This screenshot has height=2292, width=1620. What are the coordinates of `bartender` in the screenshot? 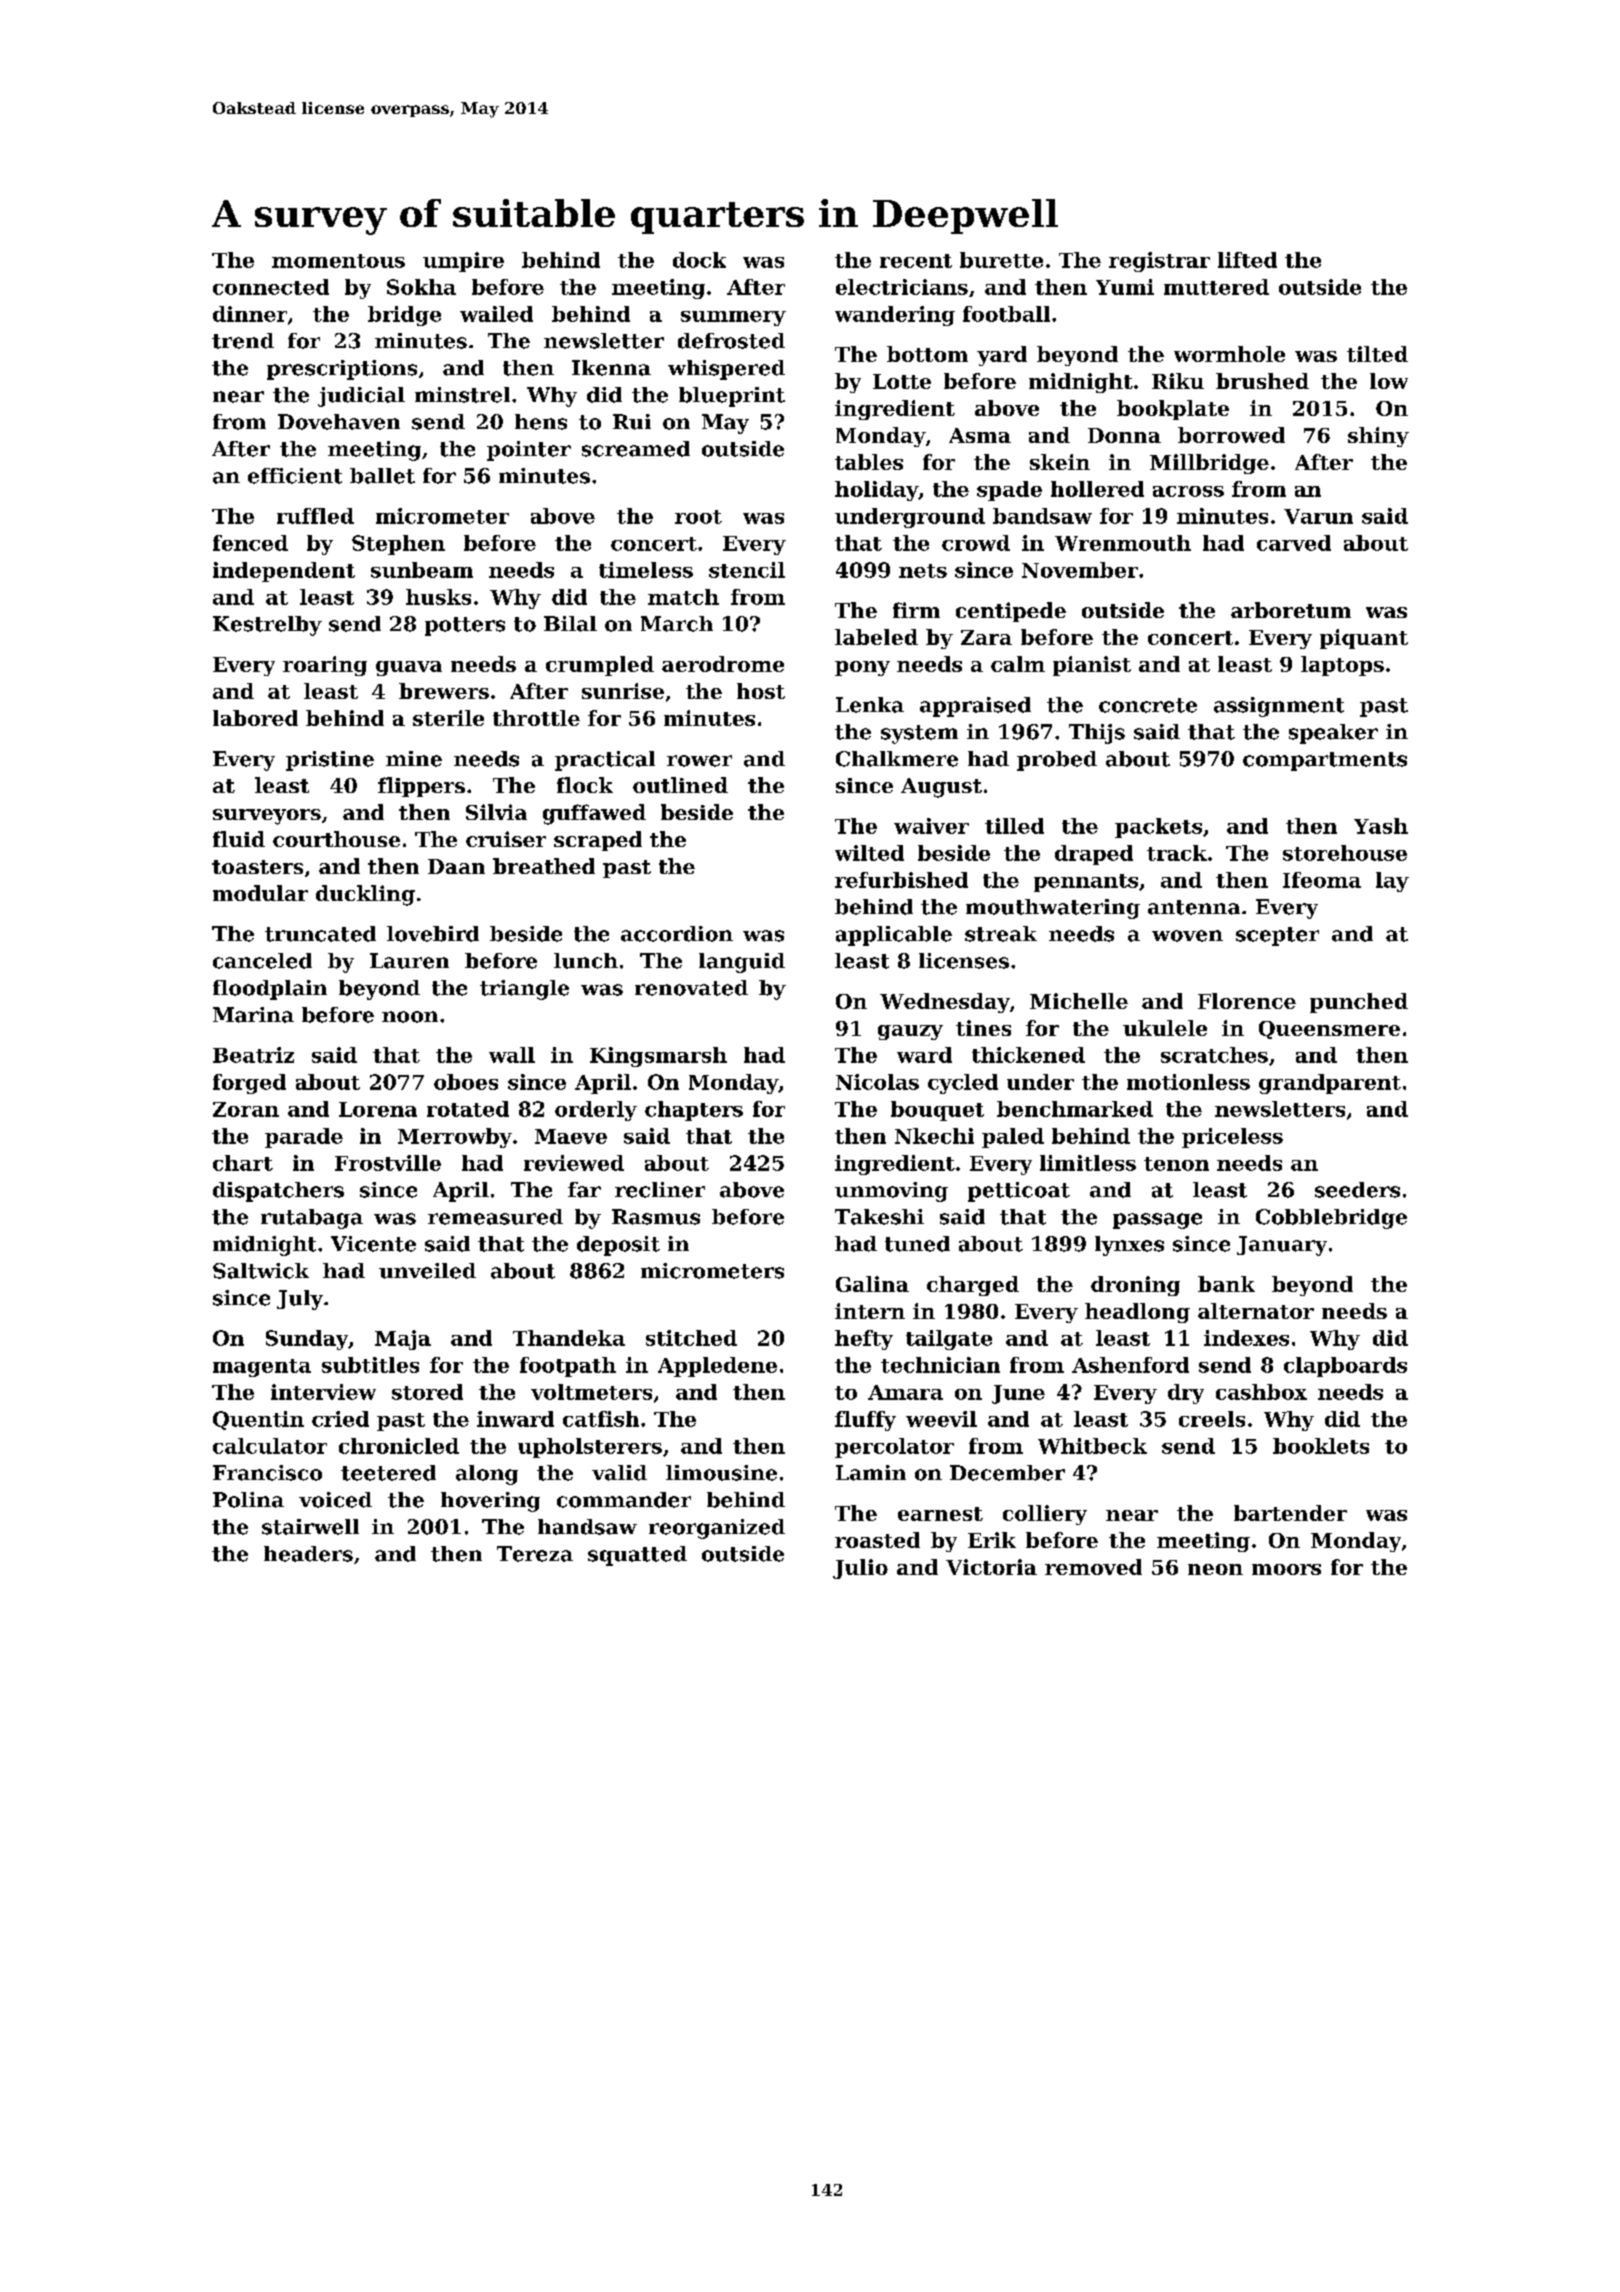 It's located at (1290, 1513).
